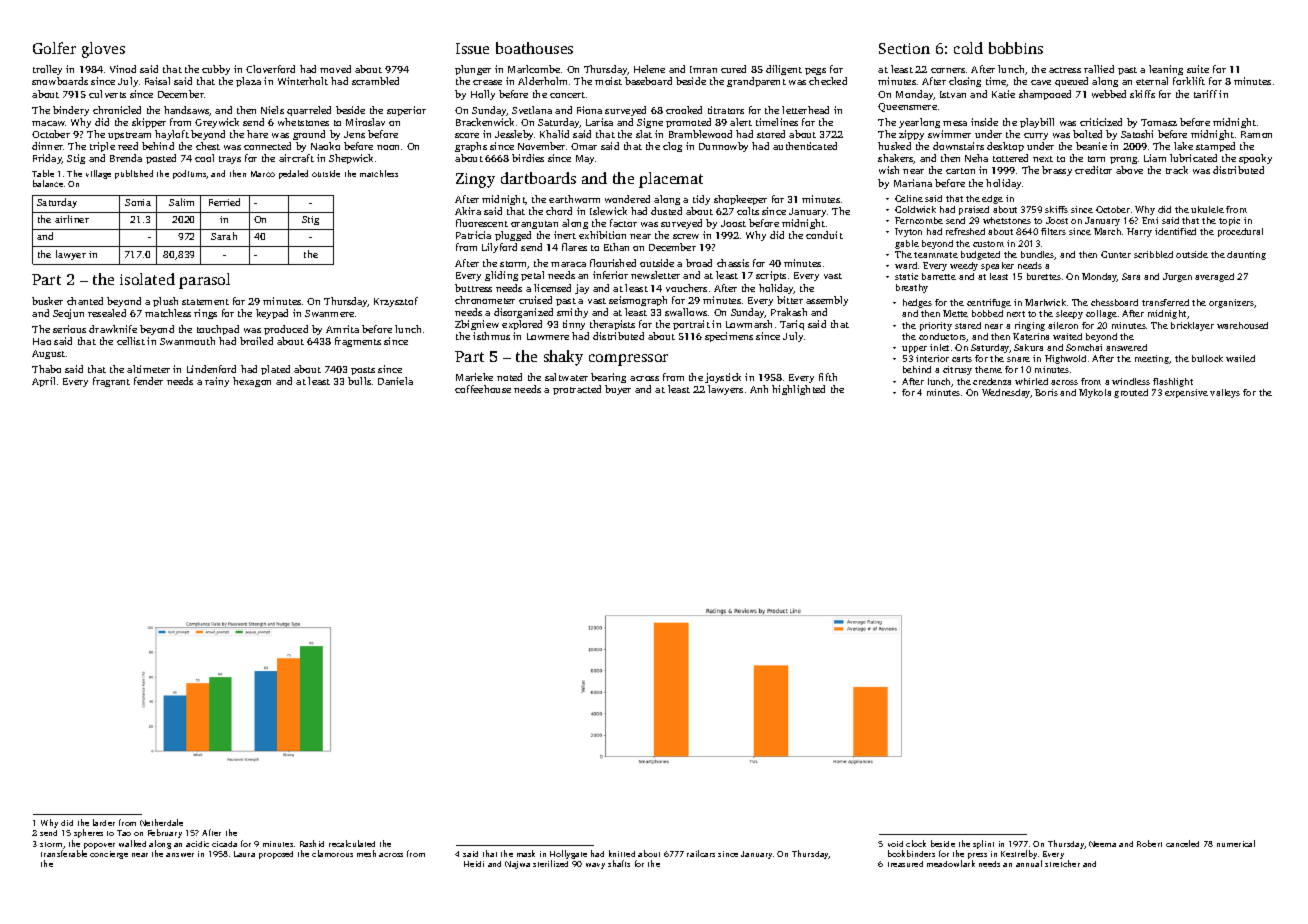 This screenshot has height=924, width=1308. Describe the element at coordinates (103, 50) in the screenshot. I see `gloves` at that location.
